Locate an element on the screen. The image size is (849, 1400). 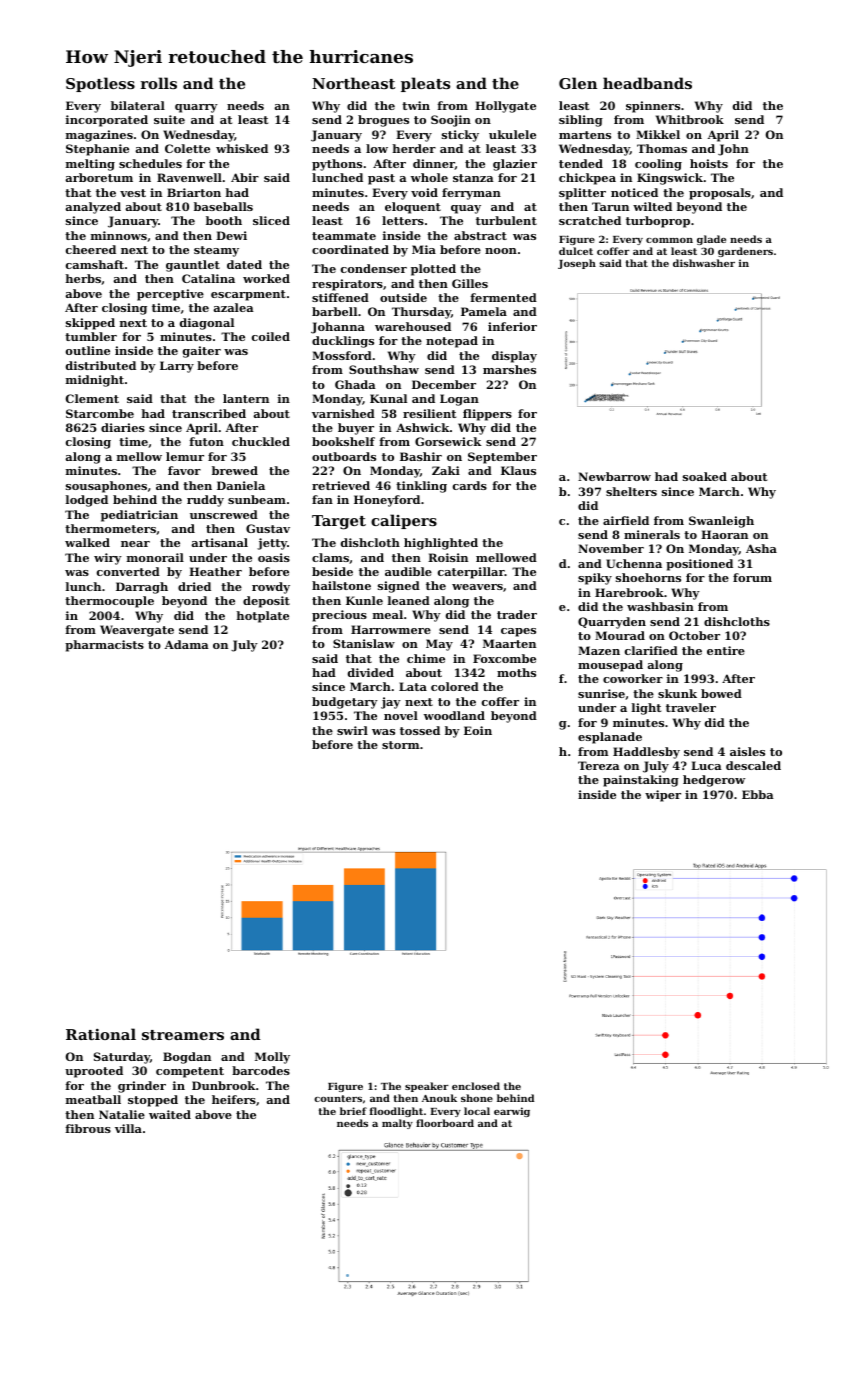
Rational is located at coordinates (101, 1034).
